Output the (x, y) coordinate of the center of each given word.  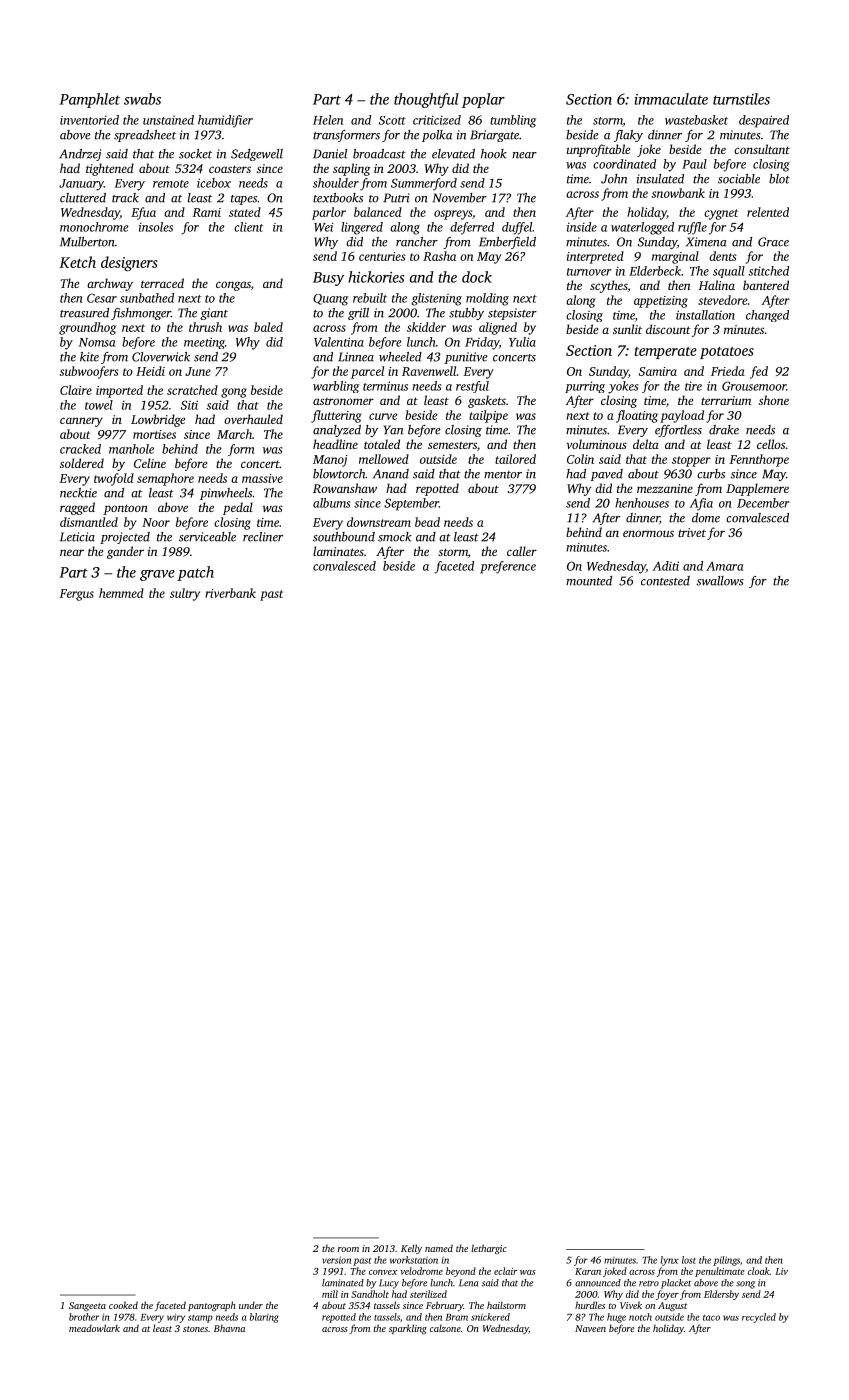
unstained (168, 120)
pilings (726, 1261)
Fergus (77, 595)
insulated (660, 179)
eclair (505, 1271)
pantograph (212, 1306)
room (348, 1249)
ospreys (453, 215)
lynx (669, 1261)
